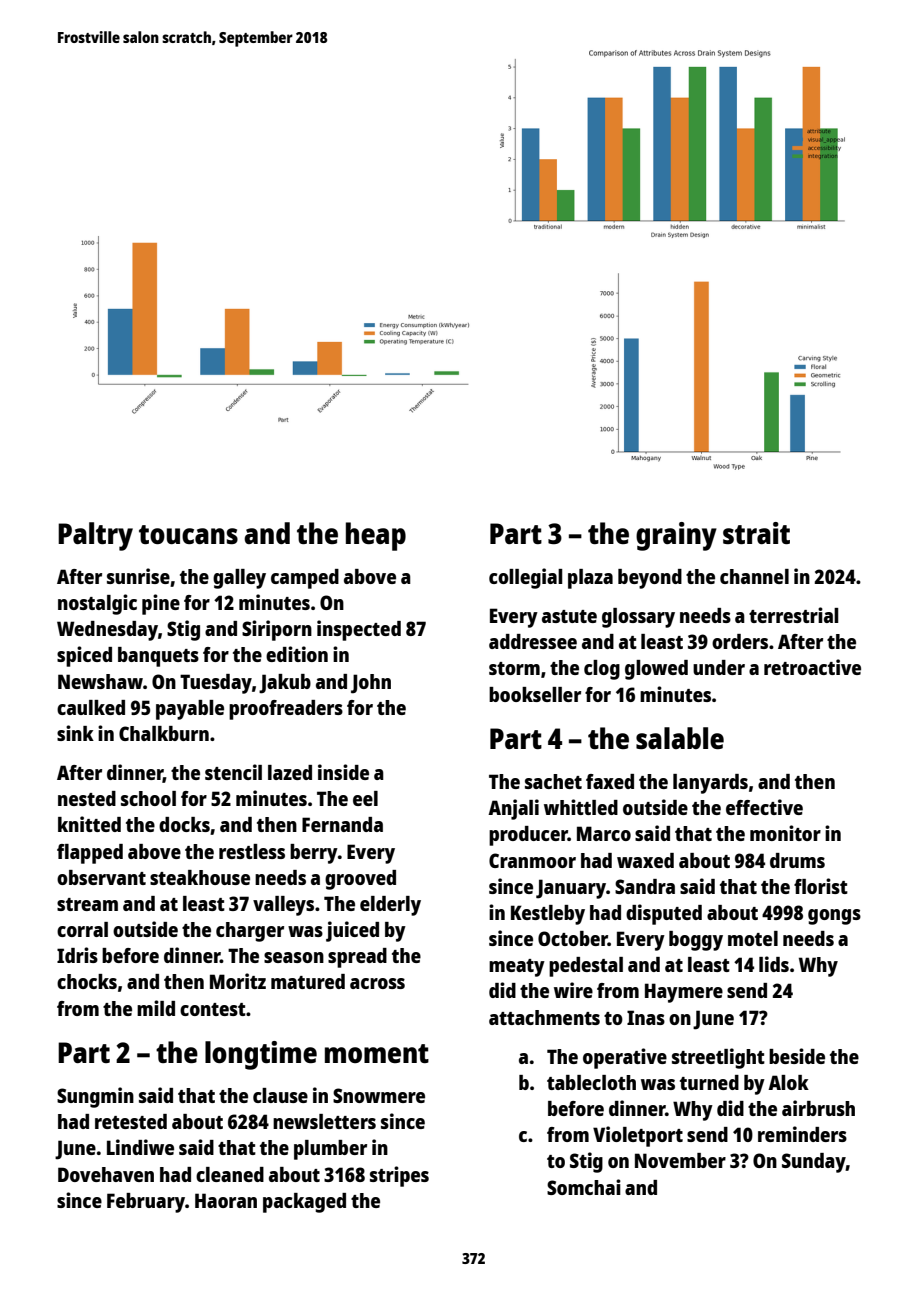  I want to click on Violetport, so click(638, 1136).
